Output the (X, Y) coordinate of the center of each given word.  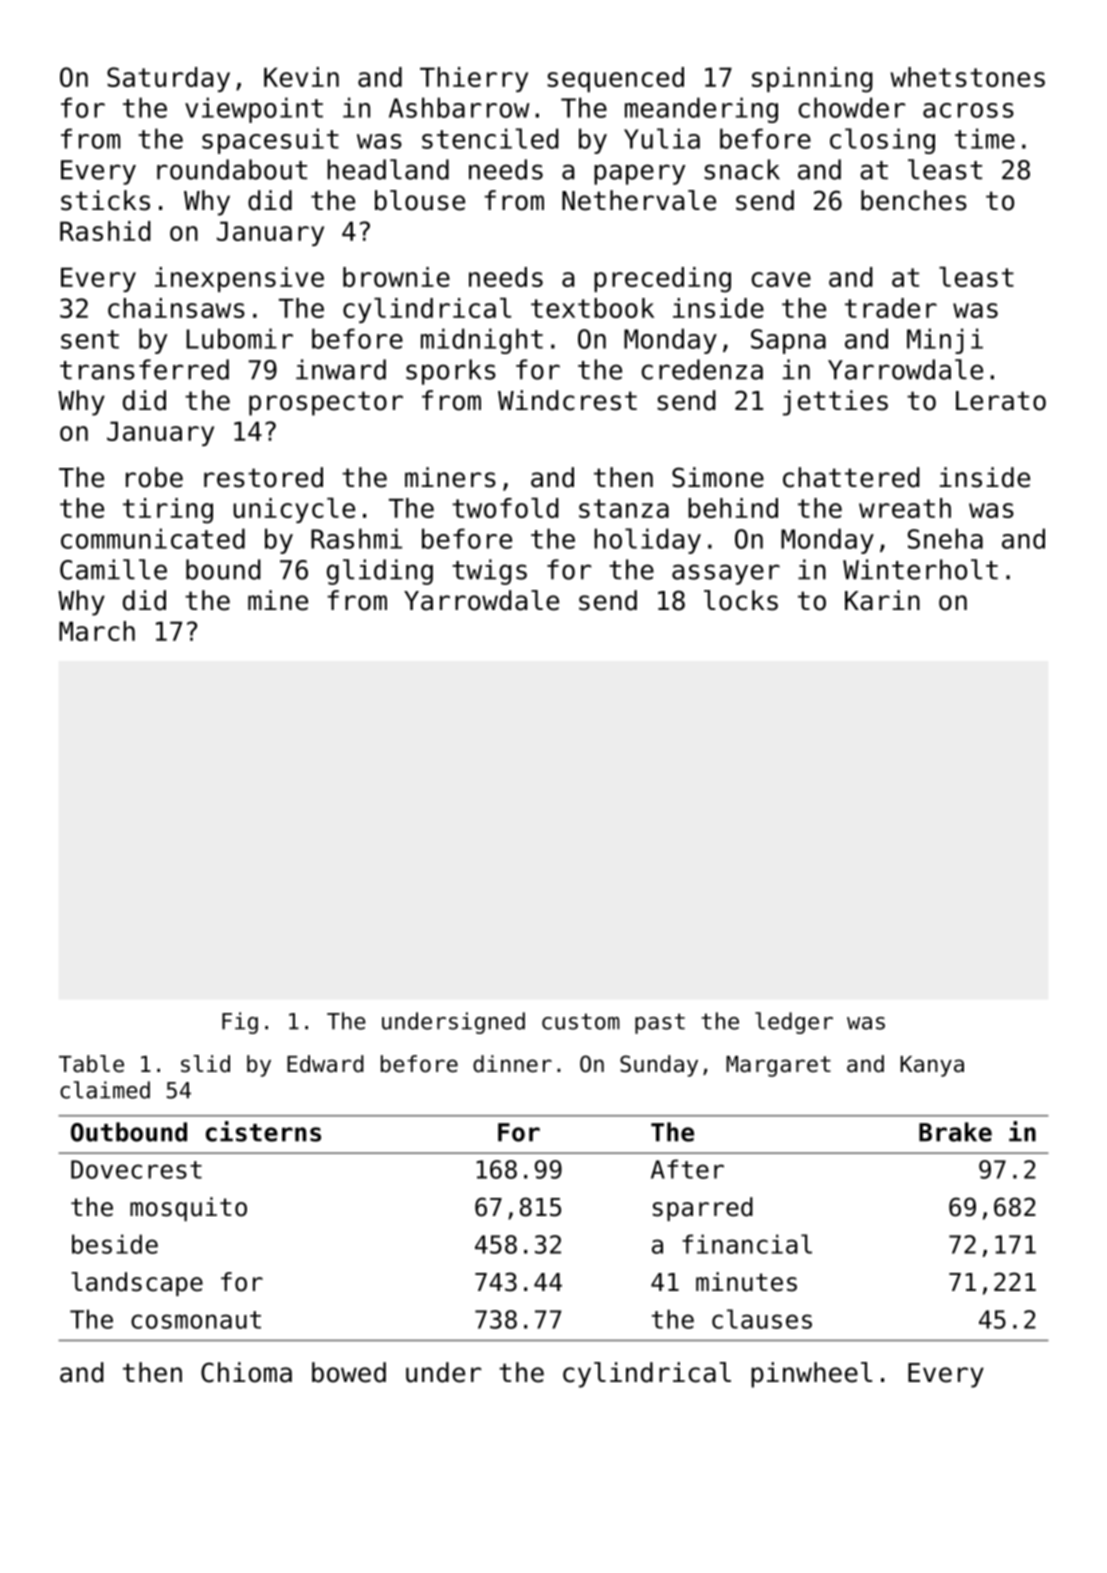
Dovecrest (136, 1169)
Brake (955, 1132)
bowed (349, 1372)
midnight (482, 341)
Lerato (1001, 401)
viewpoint (254, 110)
